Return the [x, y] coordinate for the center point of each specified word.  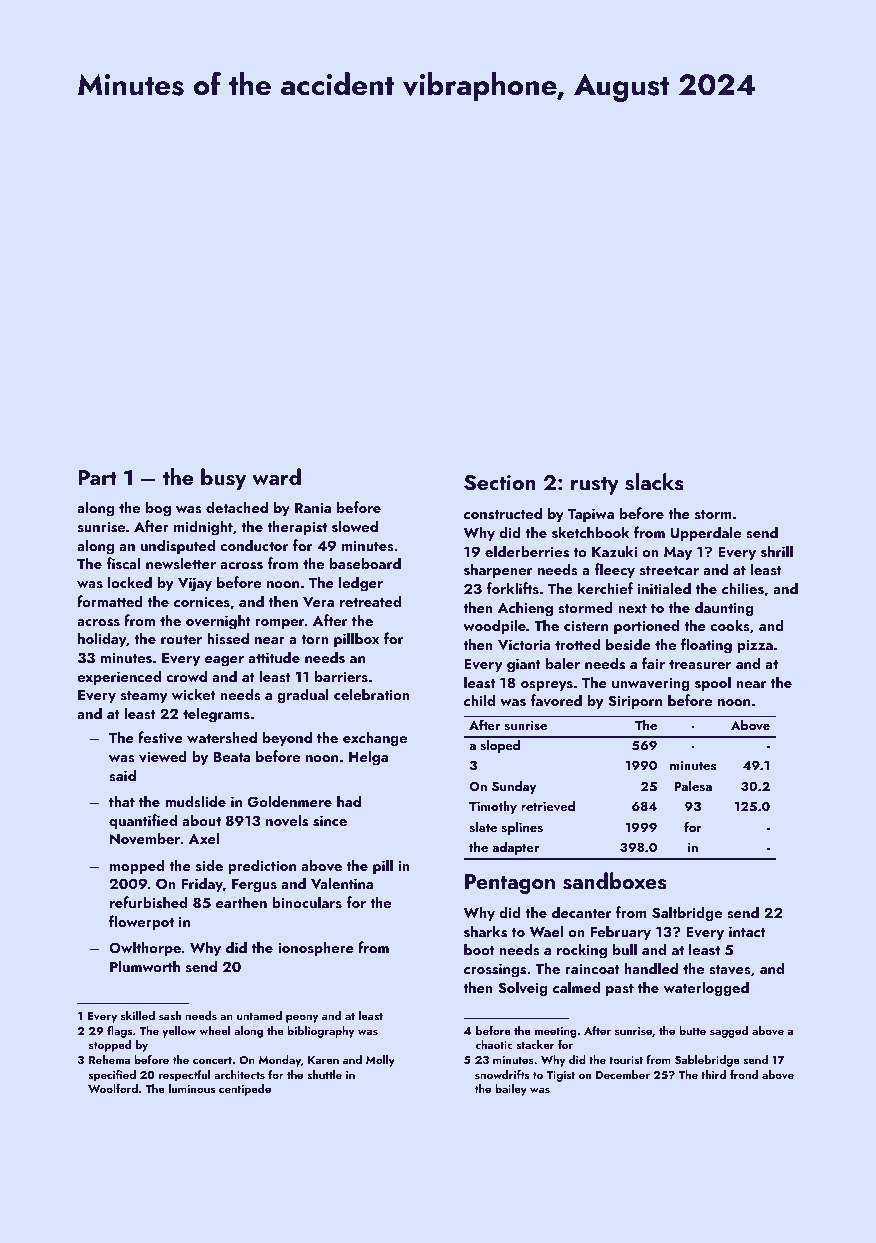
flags [119, 1032]
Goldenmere [290, 801]
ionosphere [316, 948]
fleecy [615, 570]
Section [500, 483]
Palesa [693, 786]
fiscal [124, 563]
